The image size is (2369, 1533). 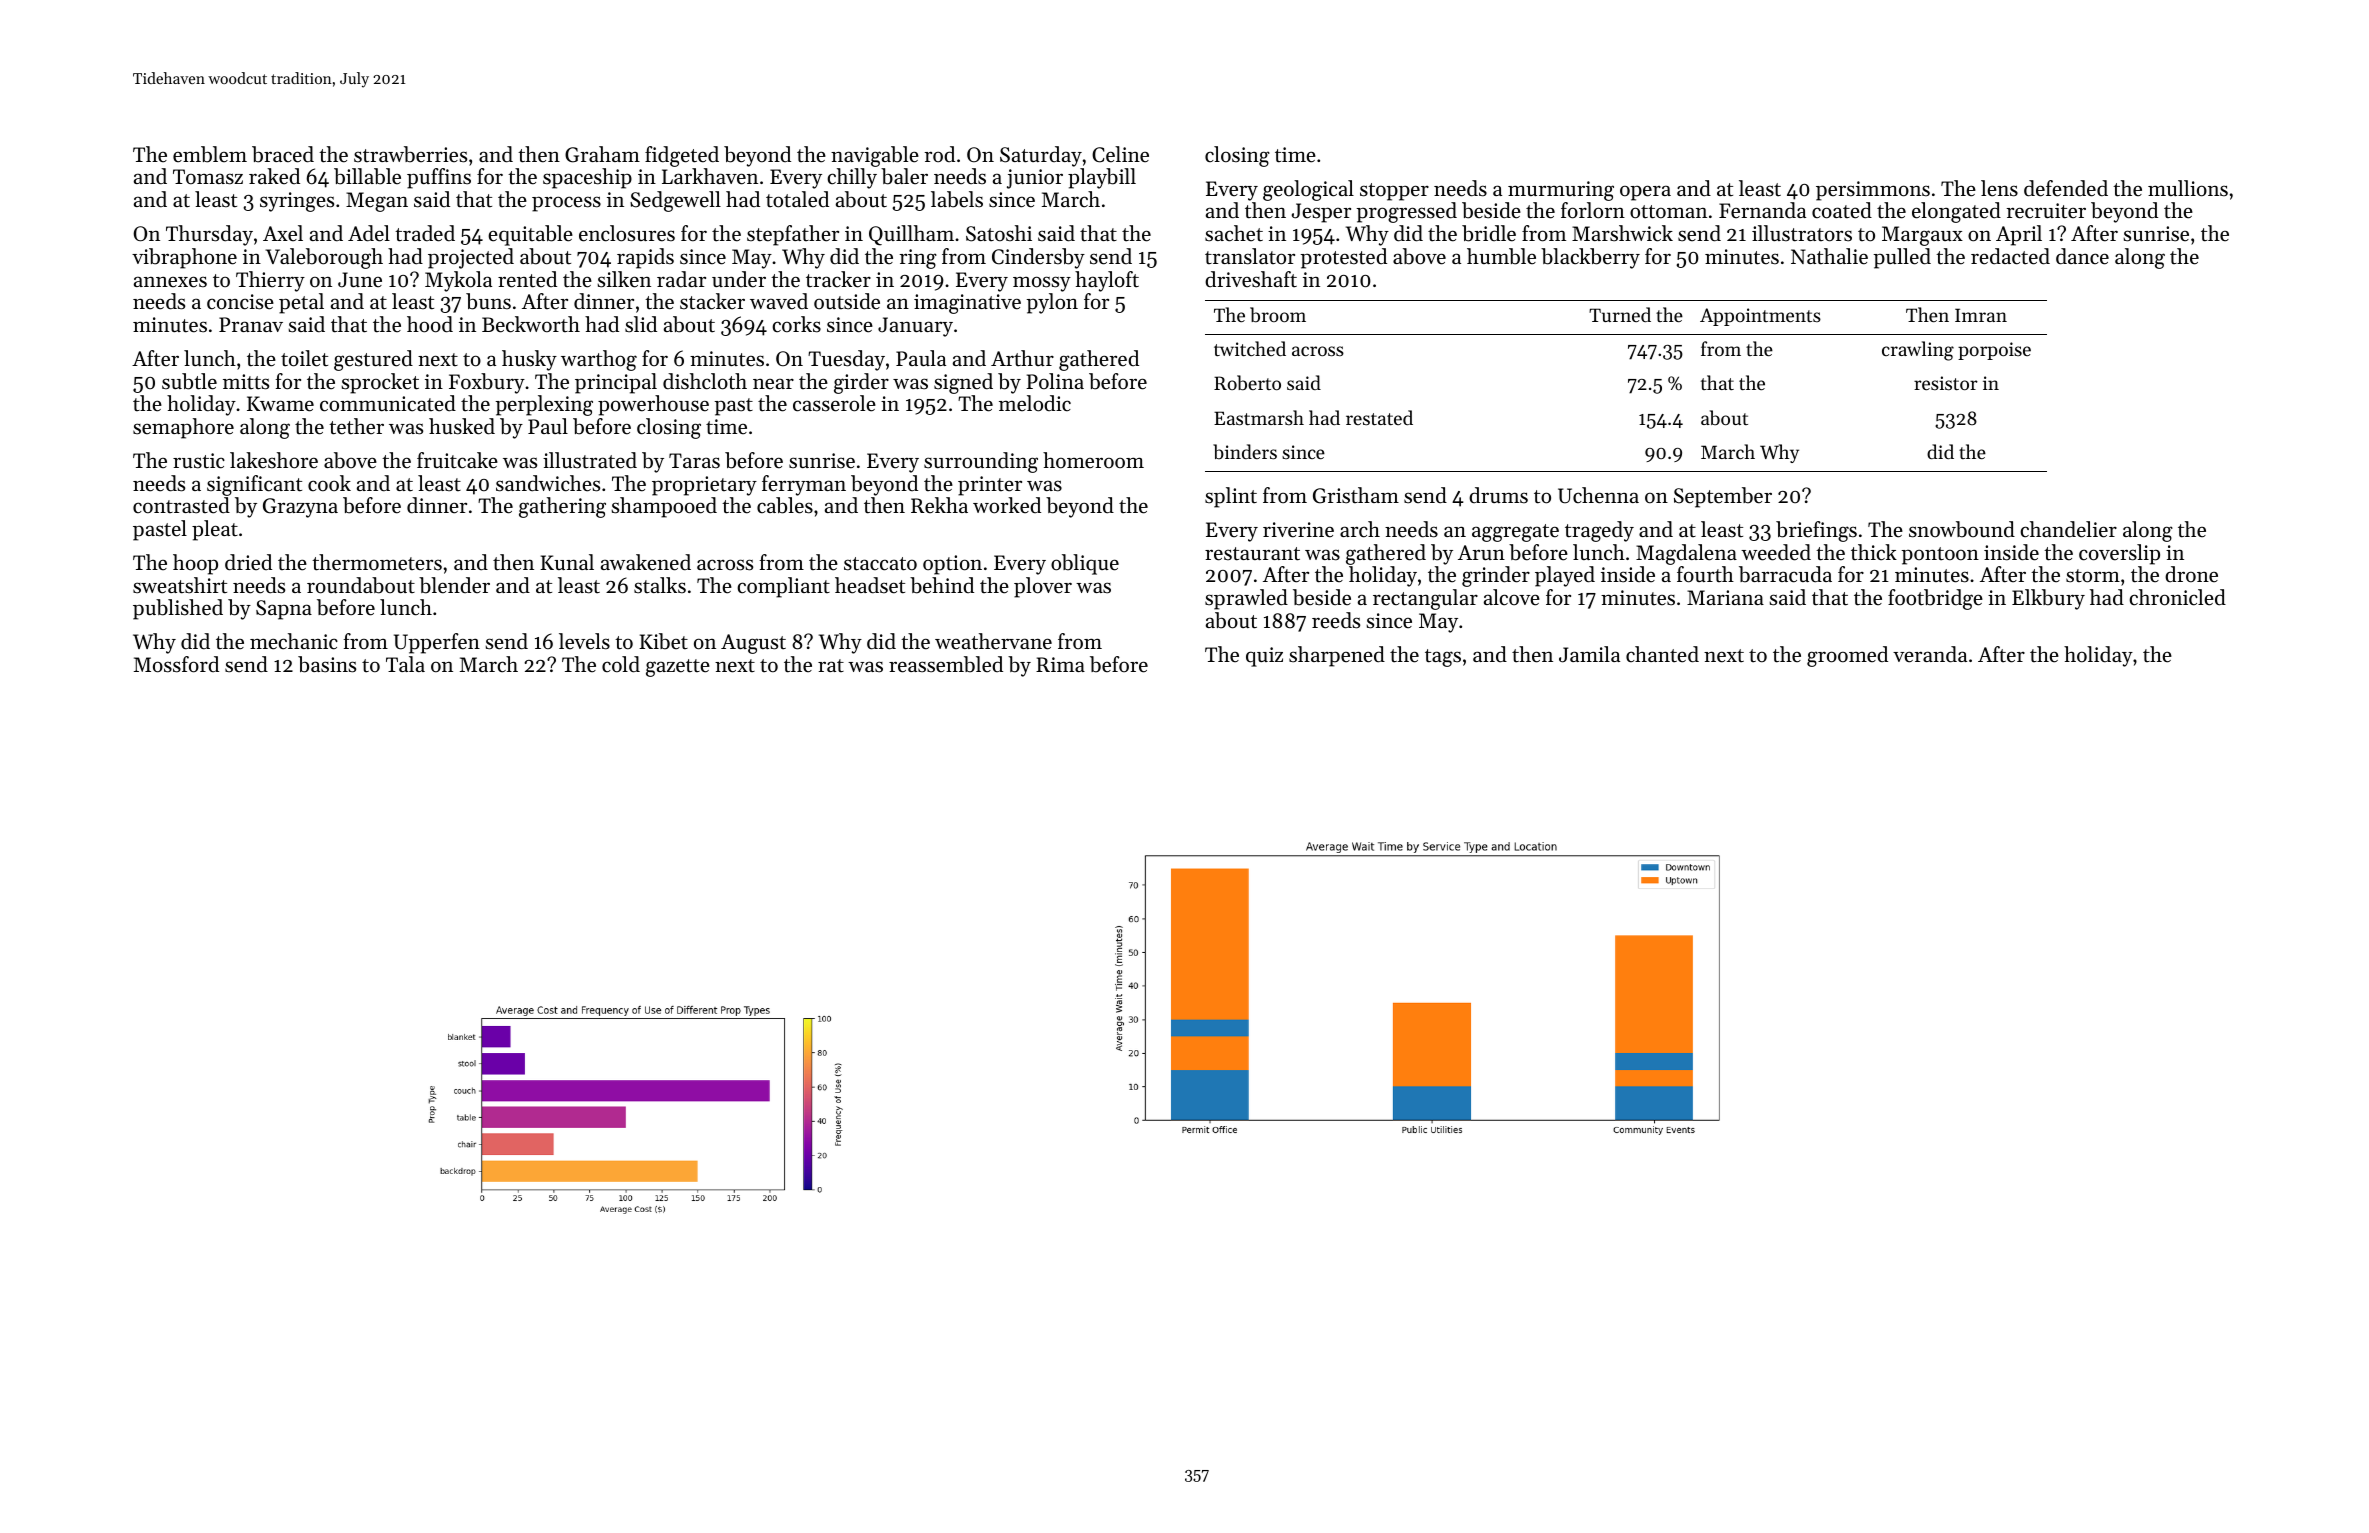 What do you see at coordinates (1259, 417) in the screenshot?
I see `Eastmarsh` at bounding box center [1259, 417].
